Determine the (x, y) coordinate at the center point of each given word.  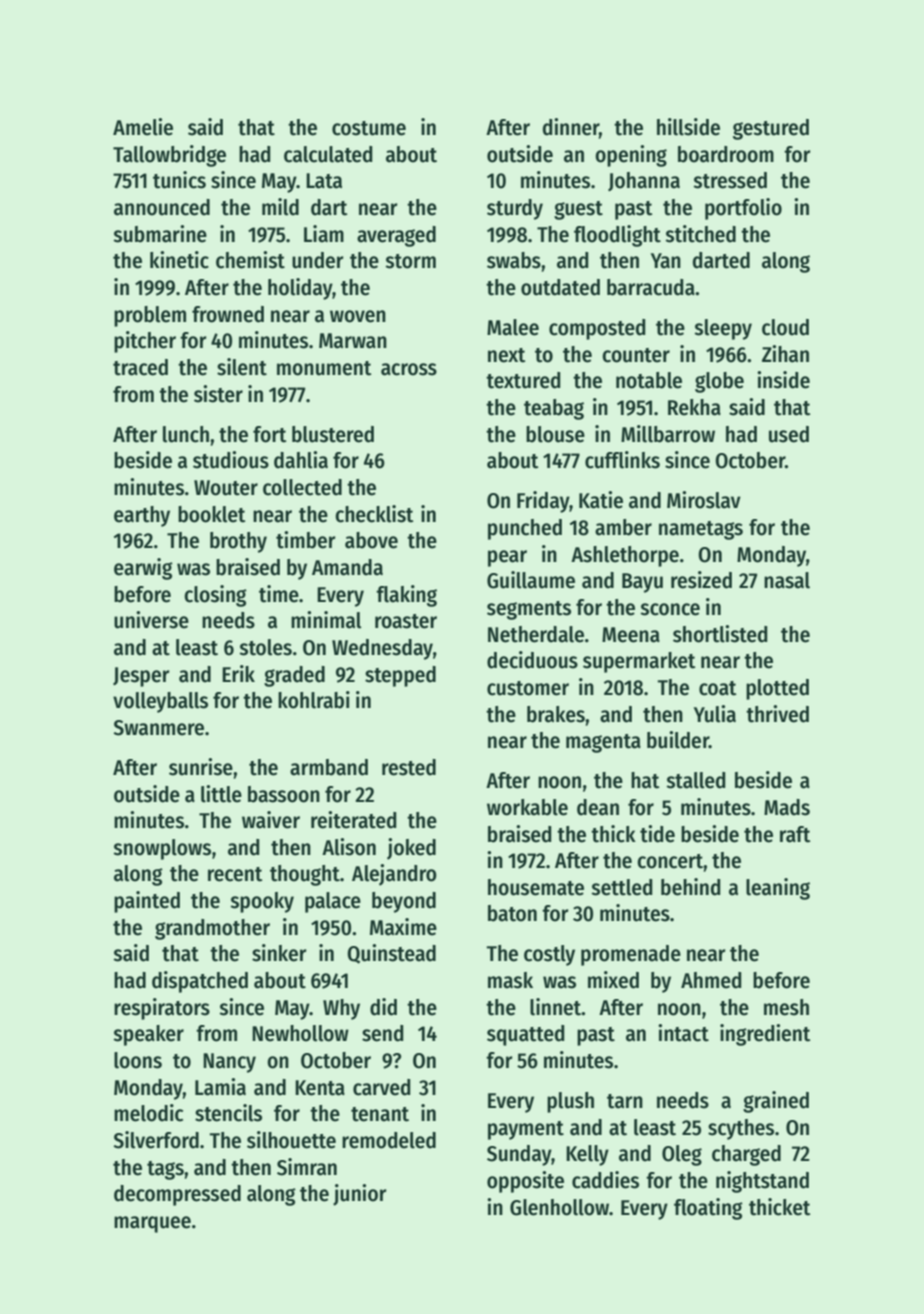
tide (657, 834)
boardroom (726, 154)
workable (527, 807)
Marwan (353, 341)
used (789, 434)
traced (140, 367)
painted (147, 902)
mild (280, 207)
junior (359, 1195)
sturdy (515, 209)
